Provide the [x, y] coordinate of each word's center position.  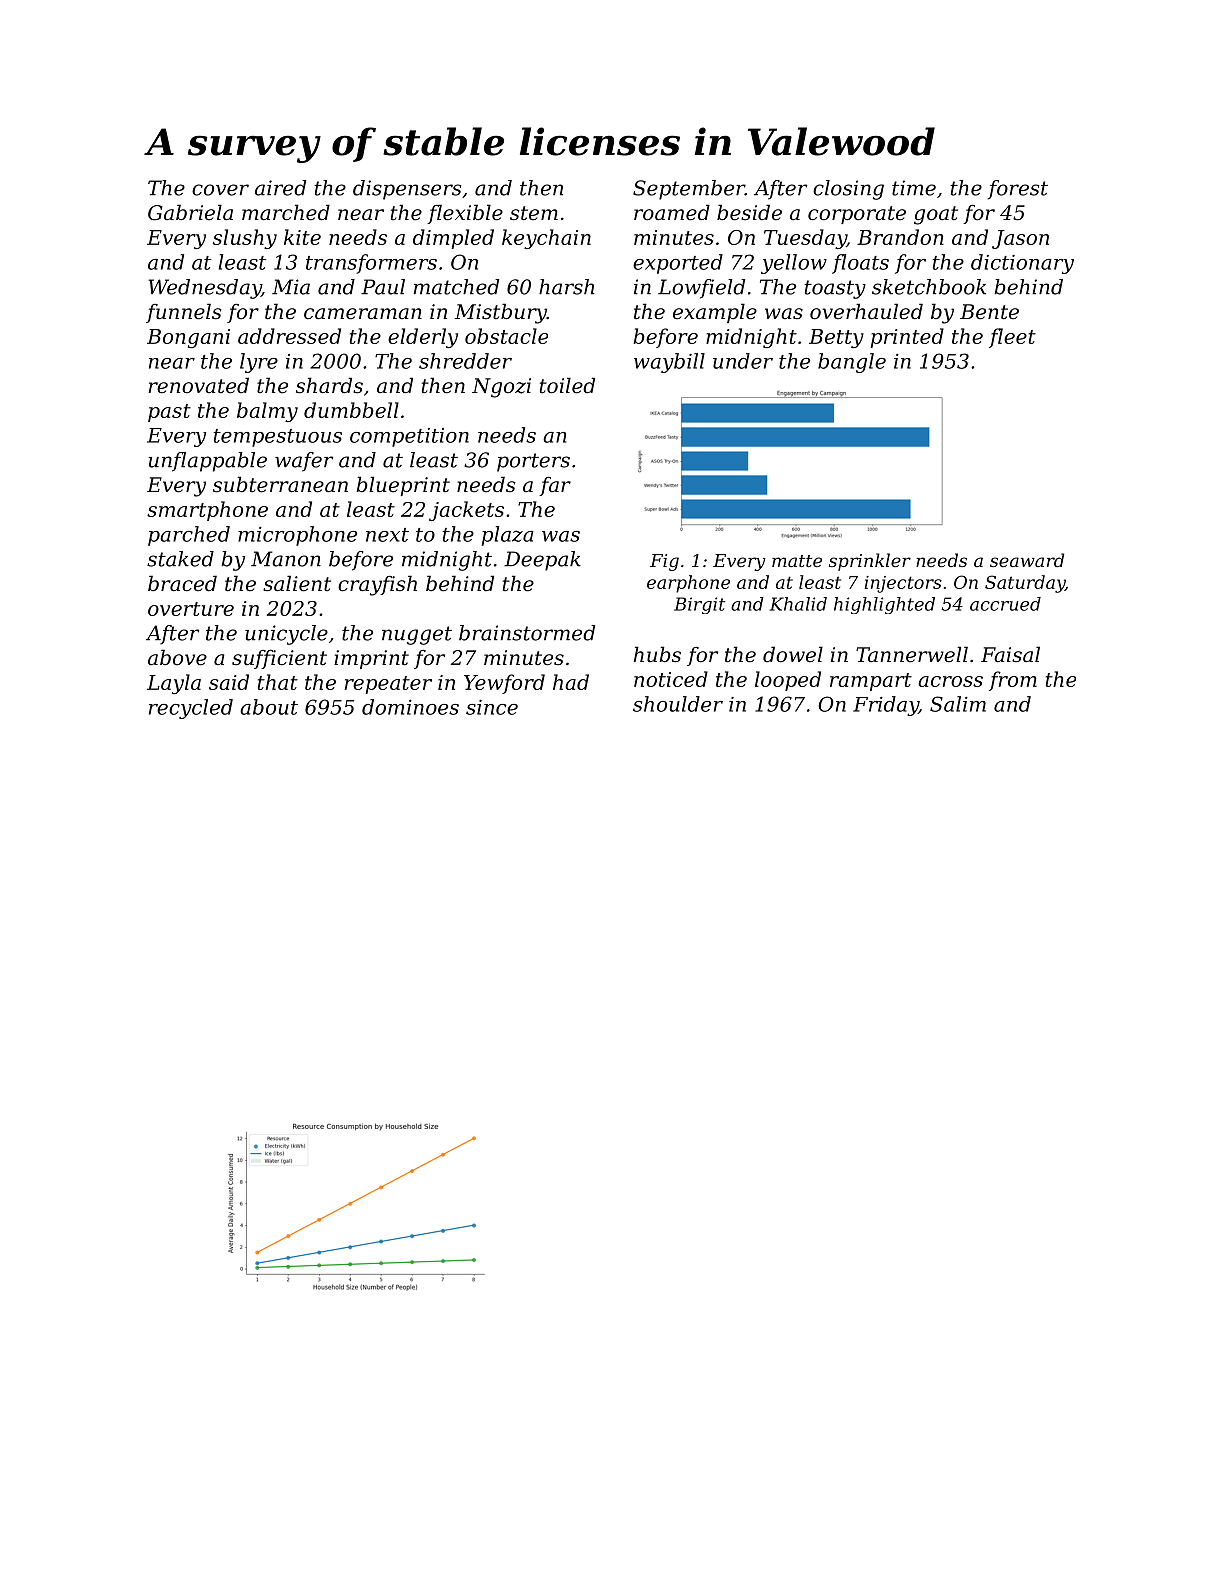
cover [220, 190]
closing [848, 190]
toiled [567, 385]
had [571, 682]
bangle [852, 363]
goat [936, 215]
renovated [199, 385]
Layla [174, 684]
